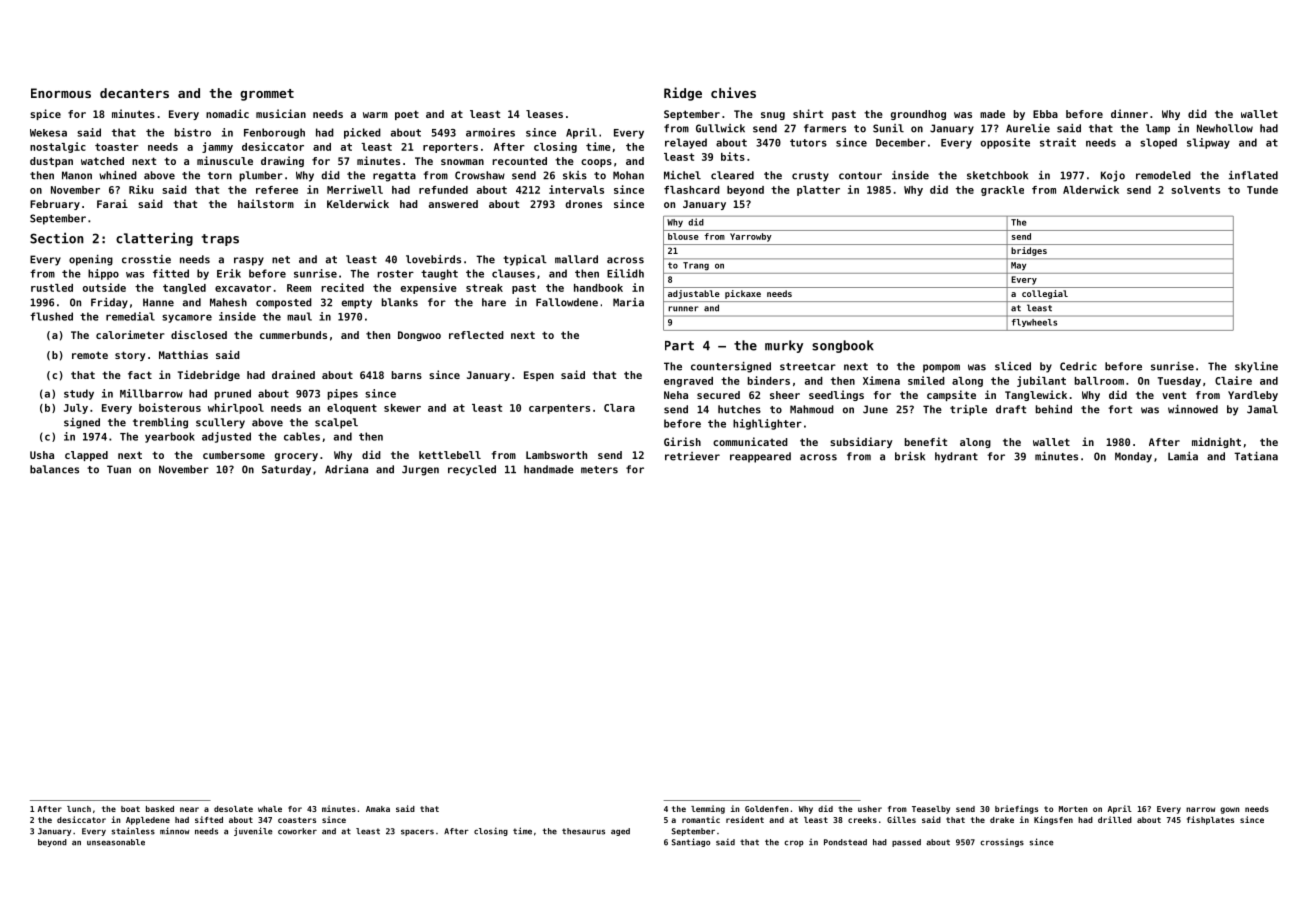 The image size is (1308, 924). What do you see at coordinates (1120, 409) in the screenshot?
I see `fort` at bounding box center [1120, 409].
